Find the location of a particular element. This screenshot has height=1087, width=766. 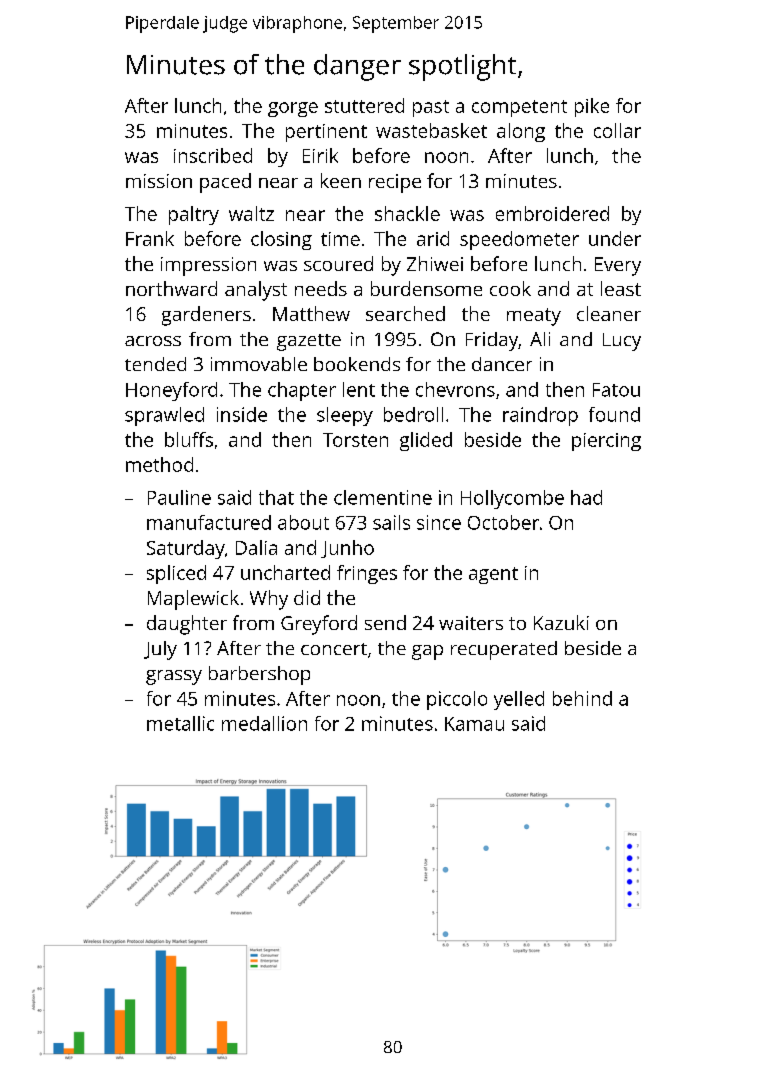

had is located at coordinates (586, 497).
